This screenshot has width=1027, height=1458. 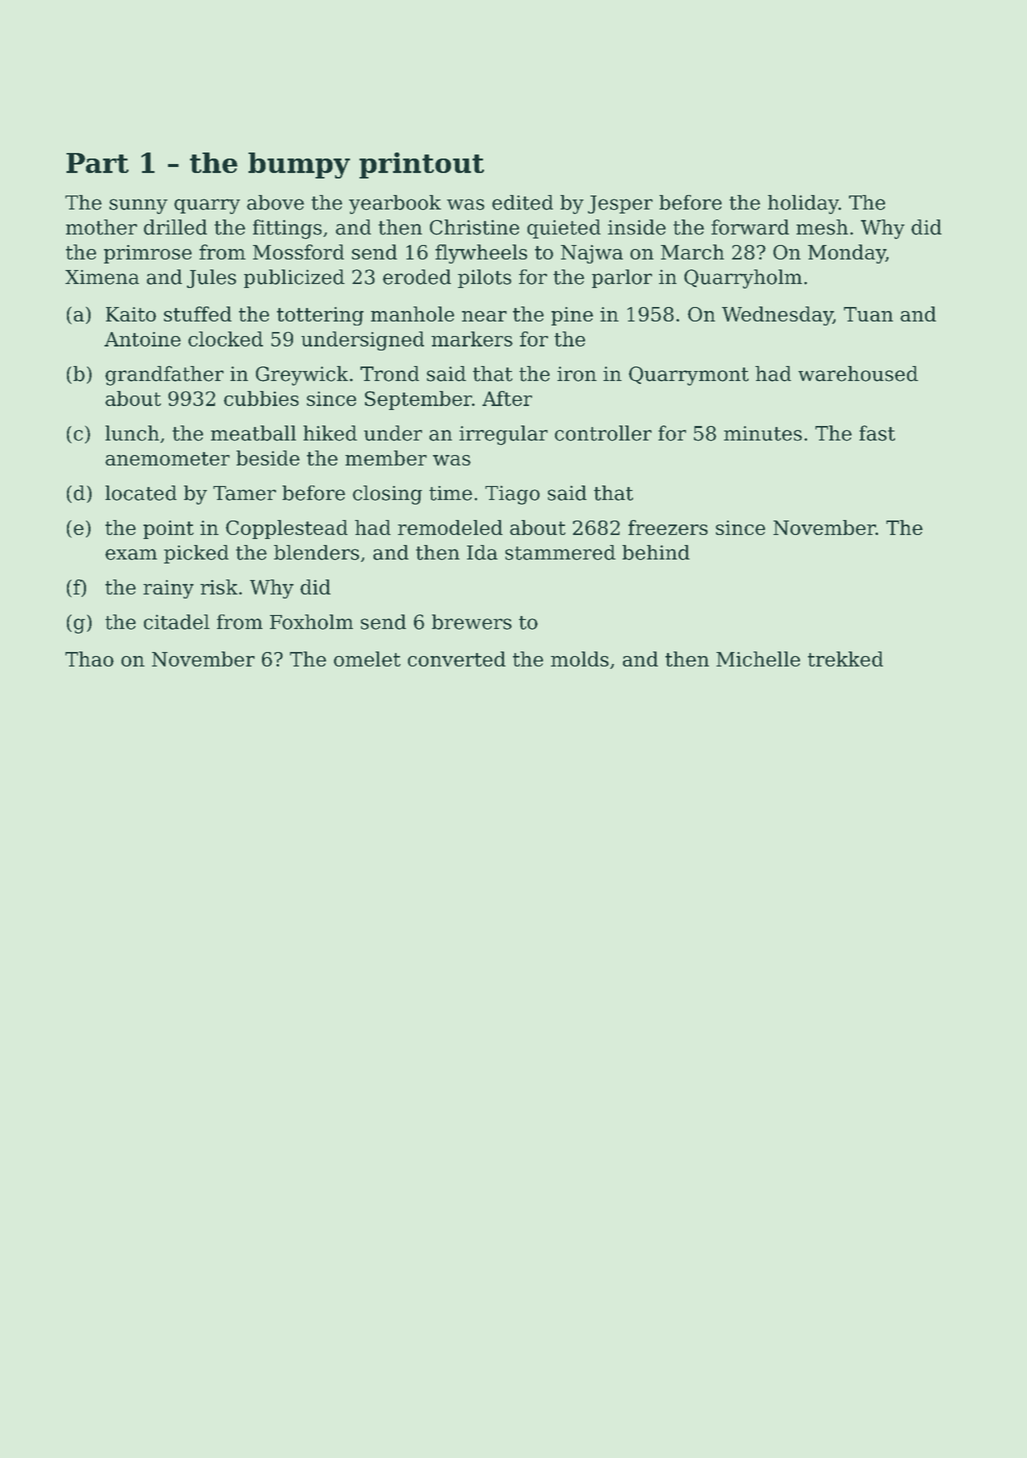 What do you see at coordinates (620, 204) in the screenshot?
I see `Jesper` at bounding box center [620, 204].
